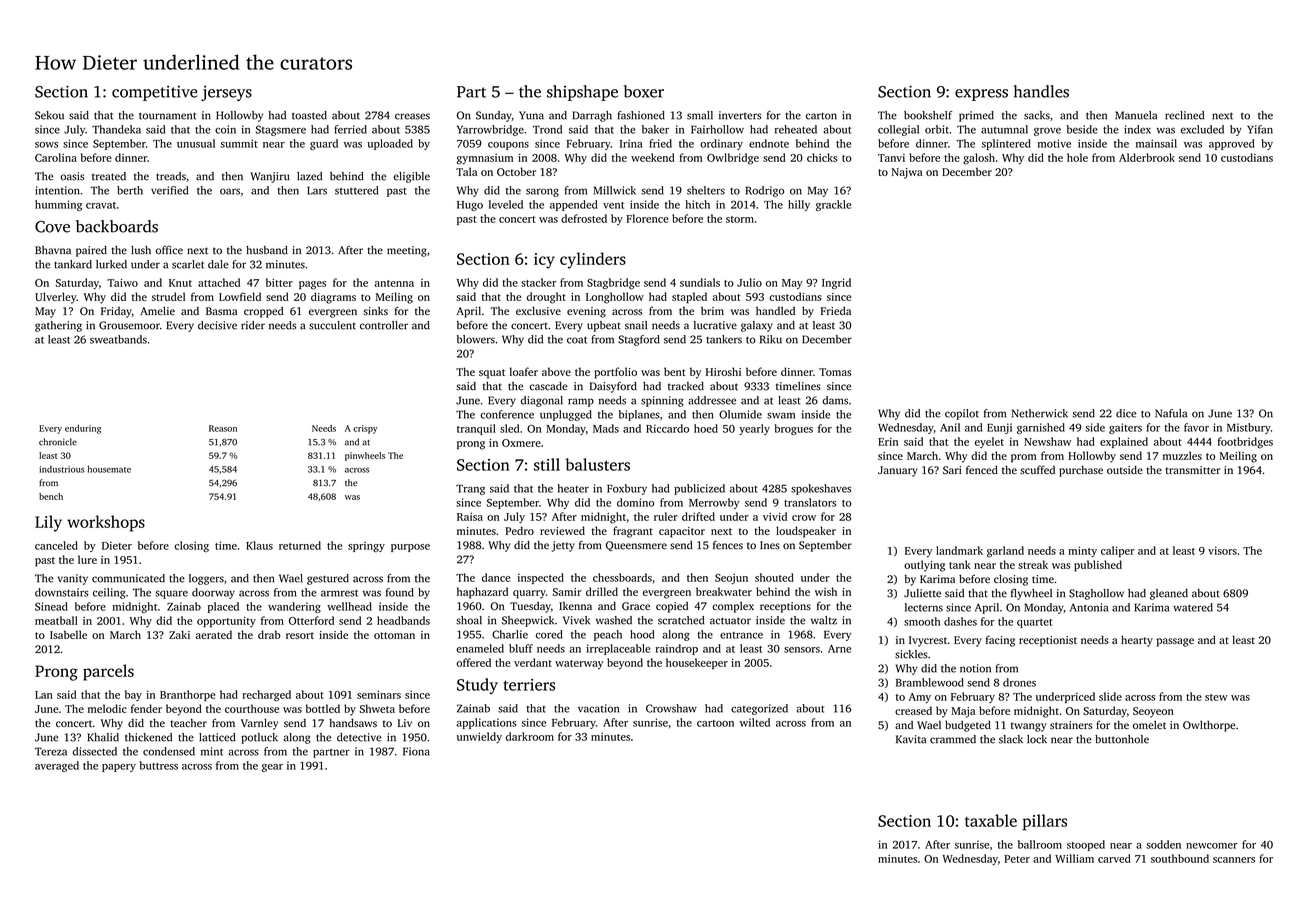  What do you see at coordinates (724, 591) in the screenshot?
I see `breakwater` at bounding box center [724, 591].
